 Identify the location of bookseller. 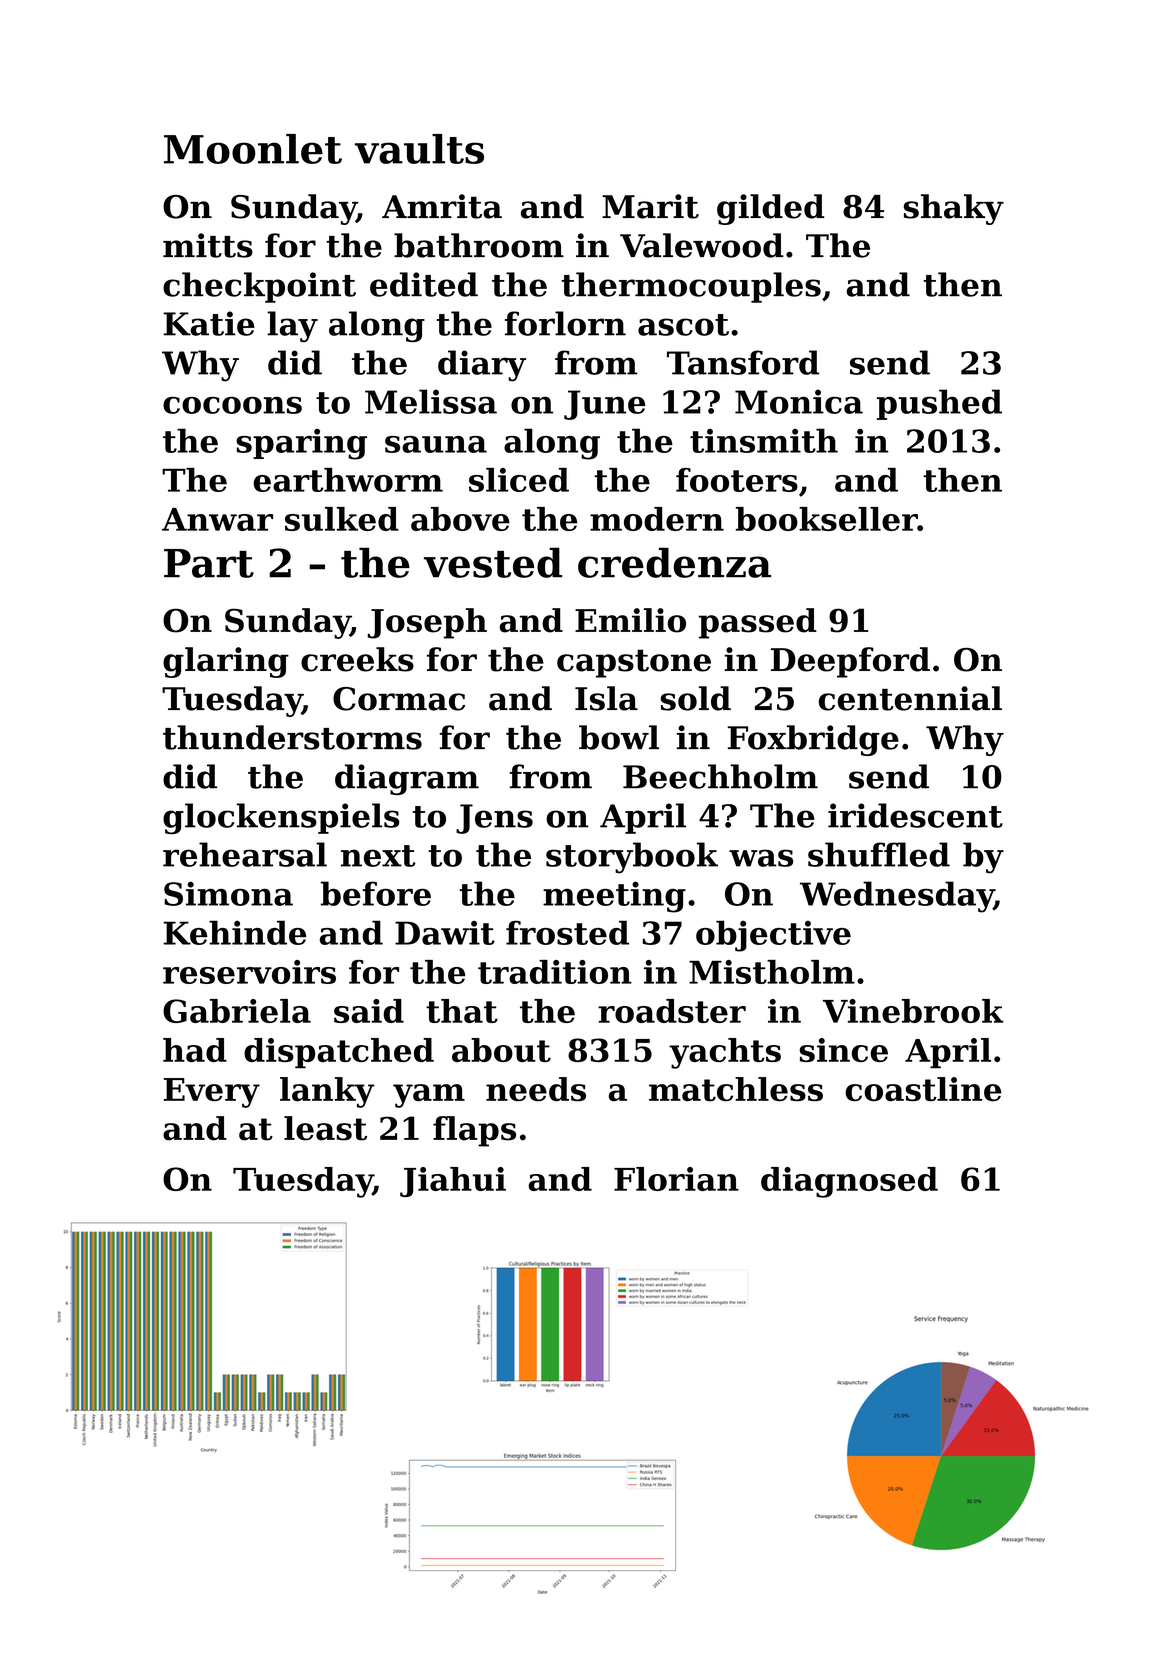
(827, 519).
